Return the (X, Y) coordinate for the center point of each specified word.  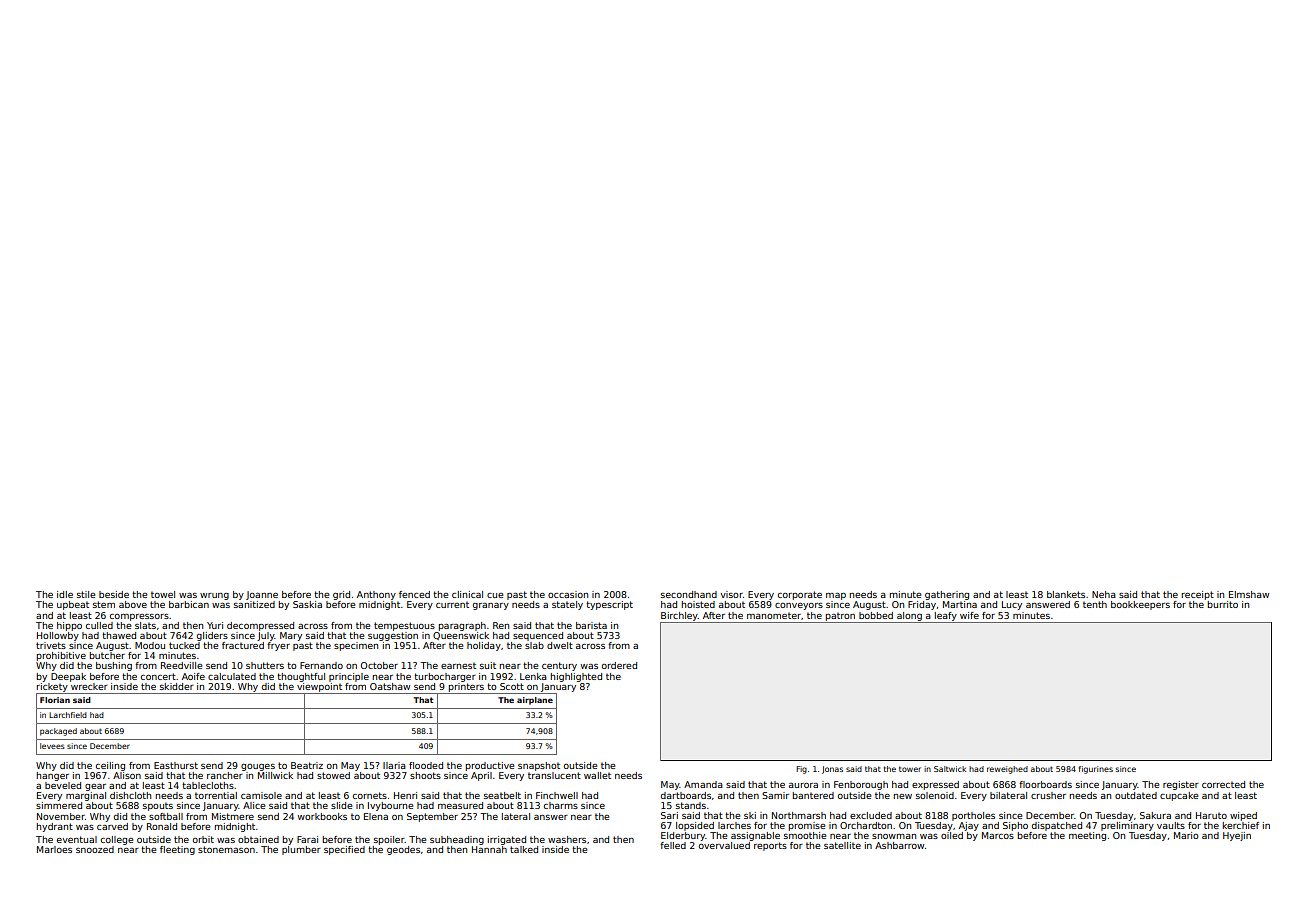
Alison (127, 775)
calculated (232, 676)
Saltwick (950, 769)
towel (163, 594)
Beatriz (307, 765)
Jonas (832, 770)
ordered (619, 665)
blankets (1066, 594)
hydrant (55, 827)
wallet (597, 775)
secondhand (689, 594)
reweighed (1007, 770)
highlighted (576, 677)
